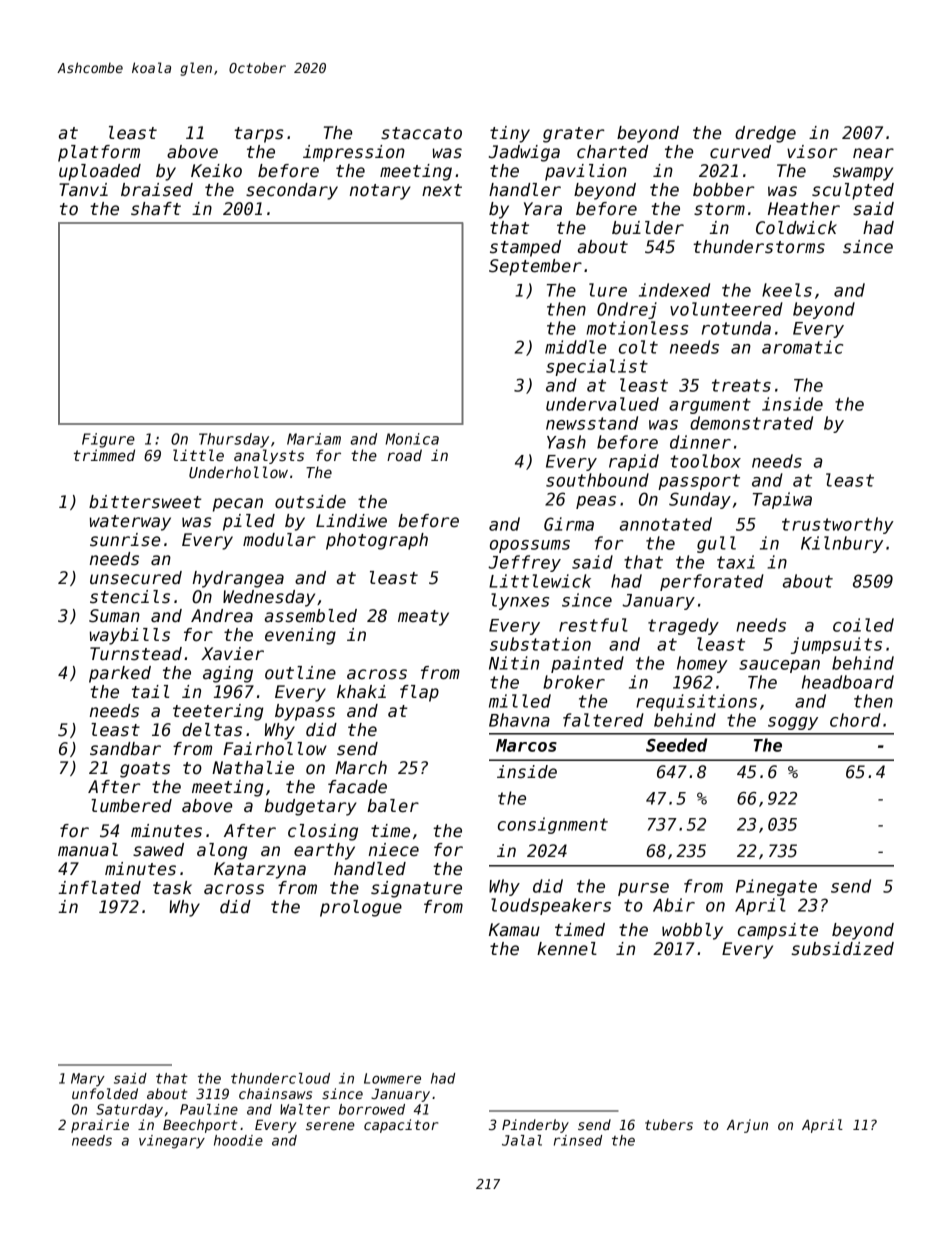 The height and width of the screenshot is (1233, 952). What do you see at coordinates (421, 133) in the screenshot?
I see `staccato` at bounding box center [421, 133].
